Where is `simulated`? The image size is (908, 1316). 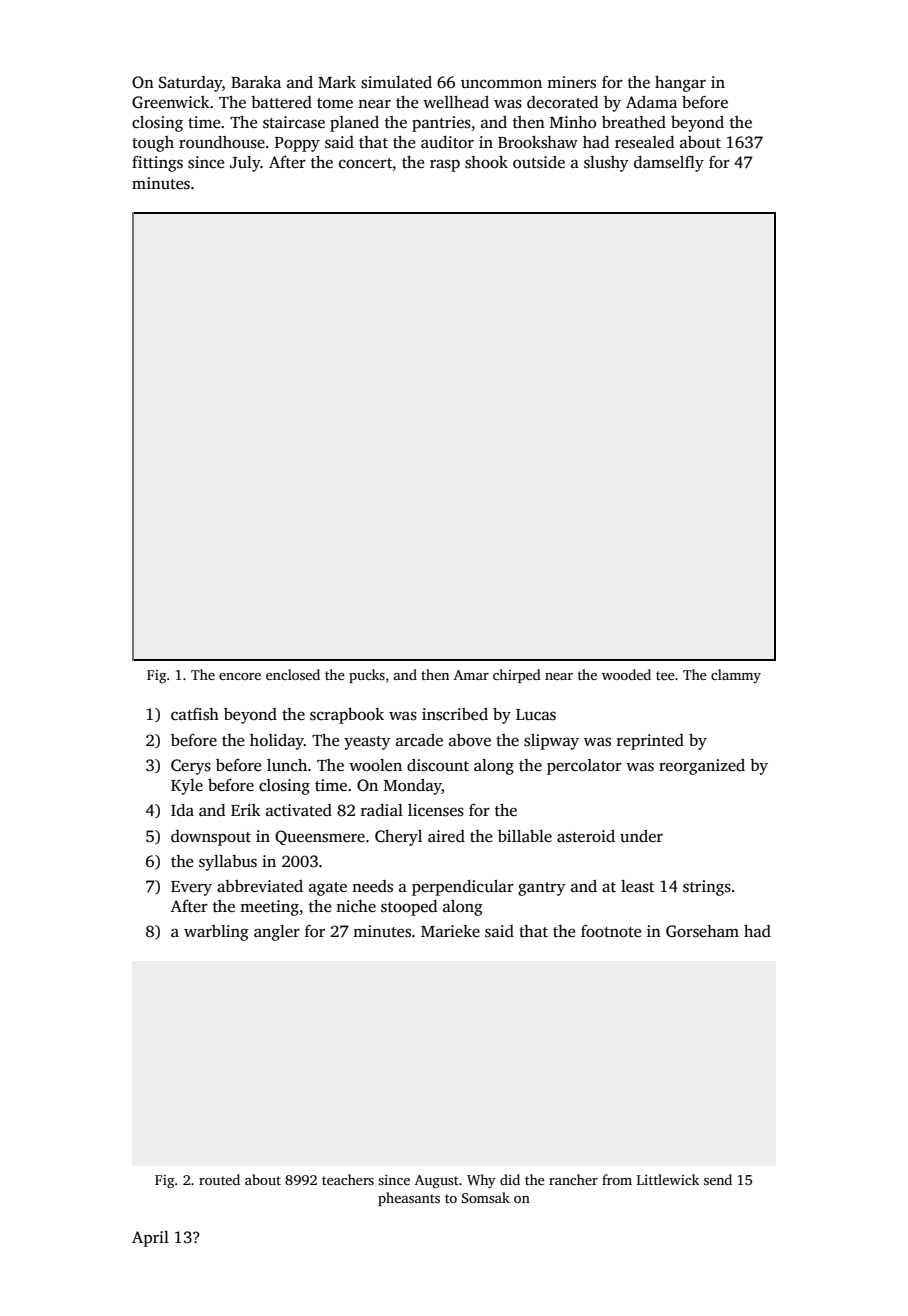 simulated is located at coordinates (396, 82).
